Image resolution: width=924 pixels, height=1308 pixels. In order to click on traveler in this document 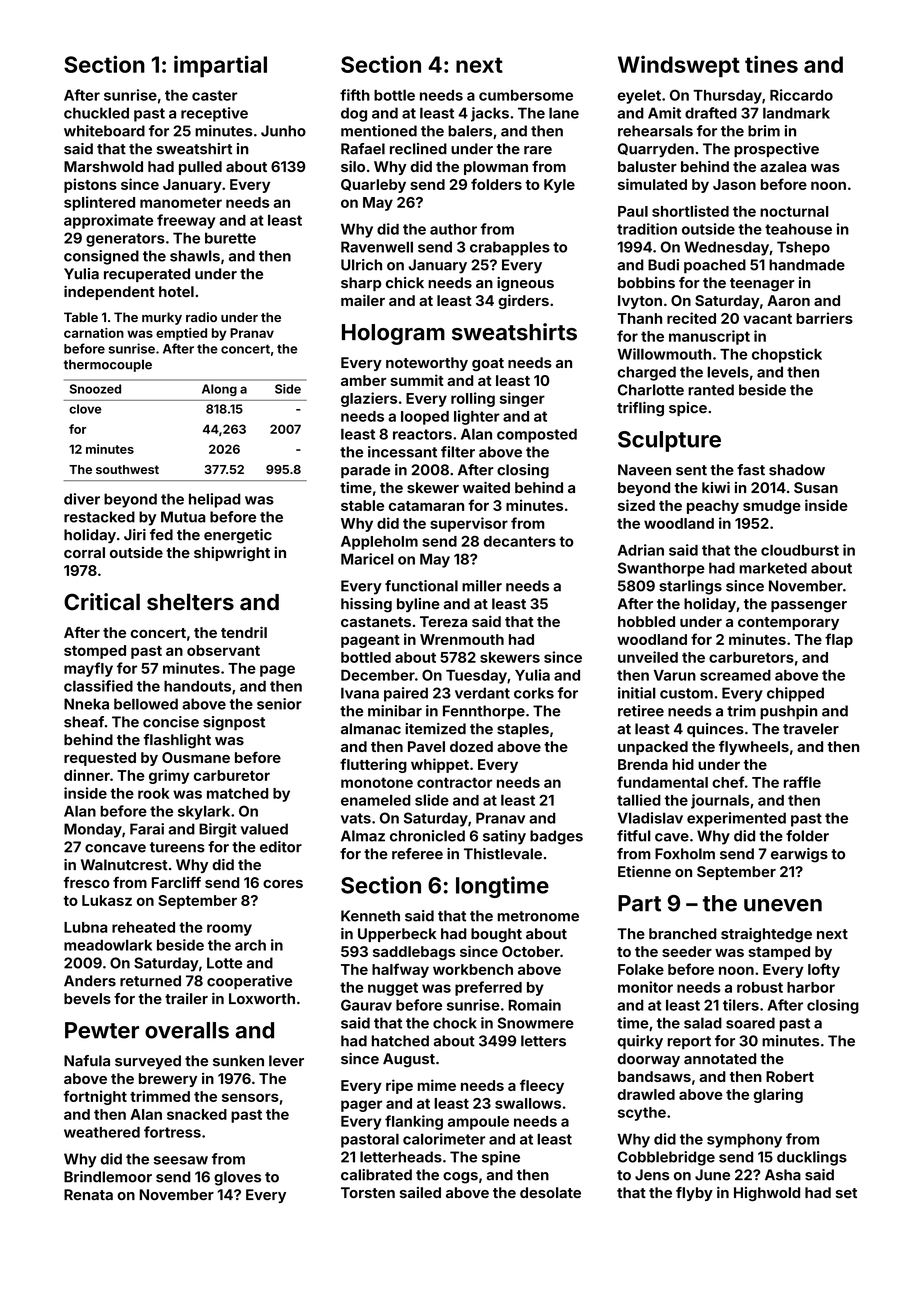, I will do `click(811, 729)`.
